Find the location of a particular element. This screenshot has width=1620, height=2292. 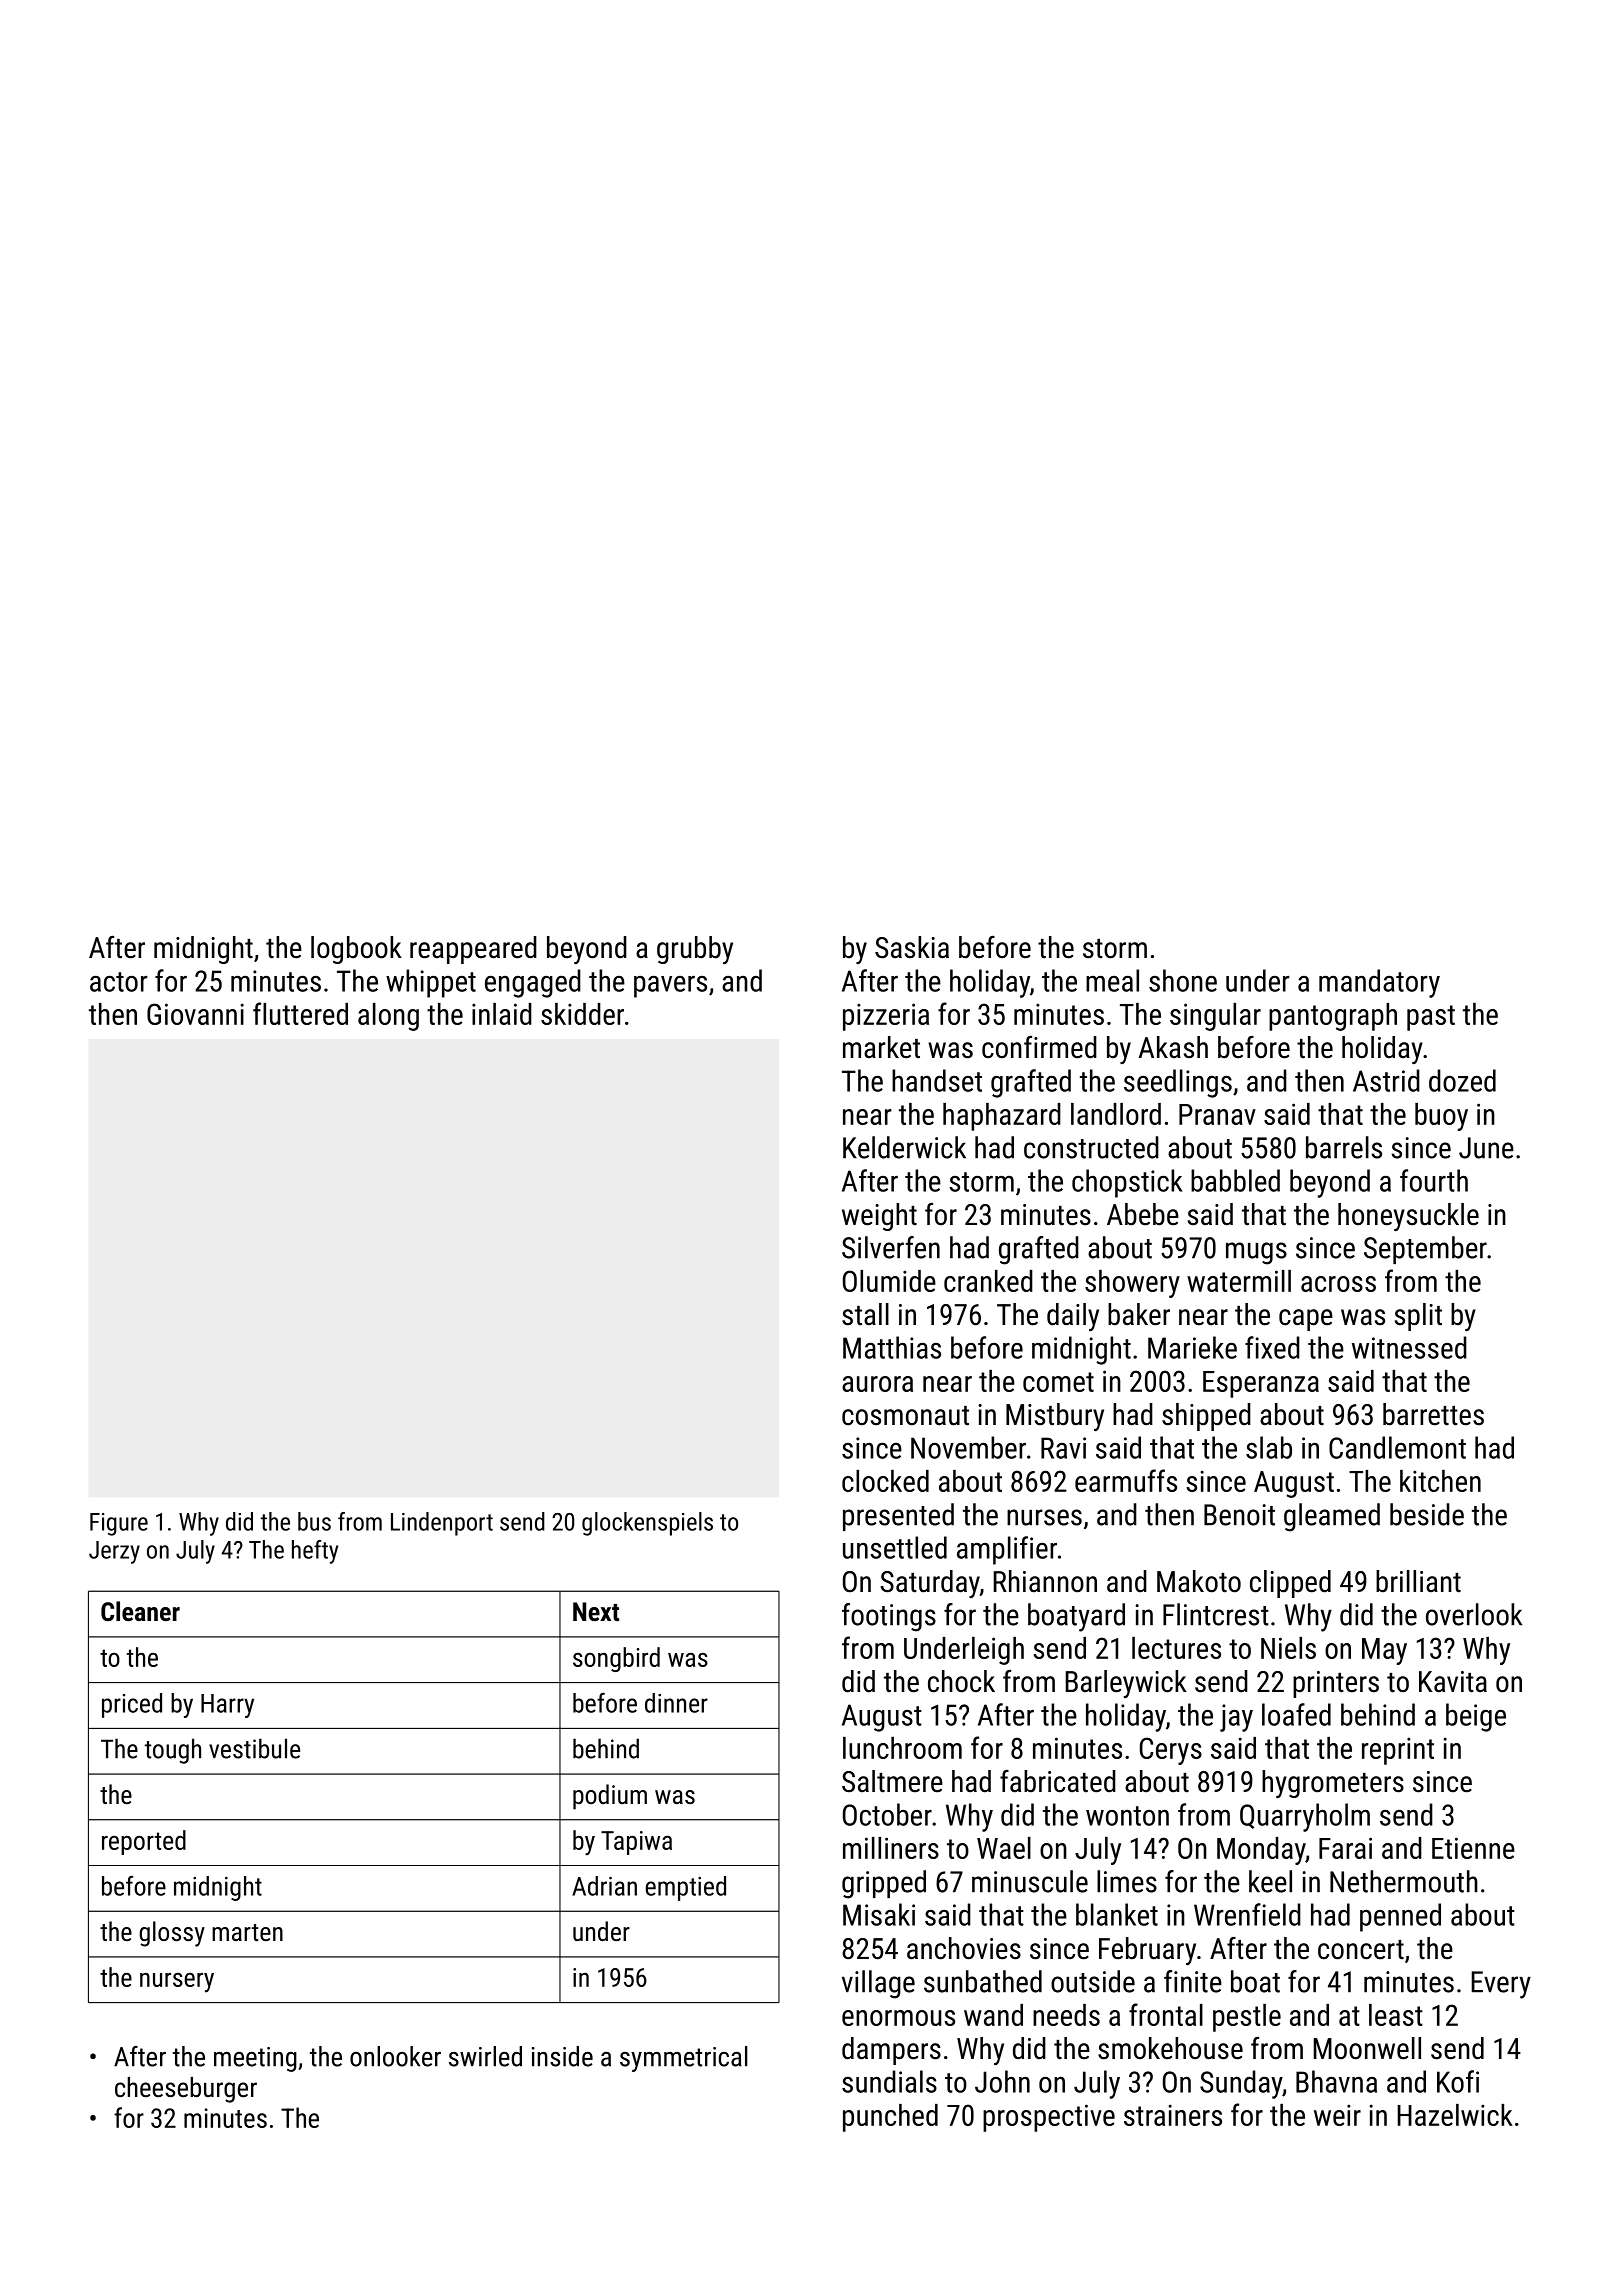

fourth is located at coordinates (1434, 1180).
